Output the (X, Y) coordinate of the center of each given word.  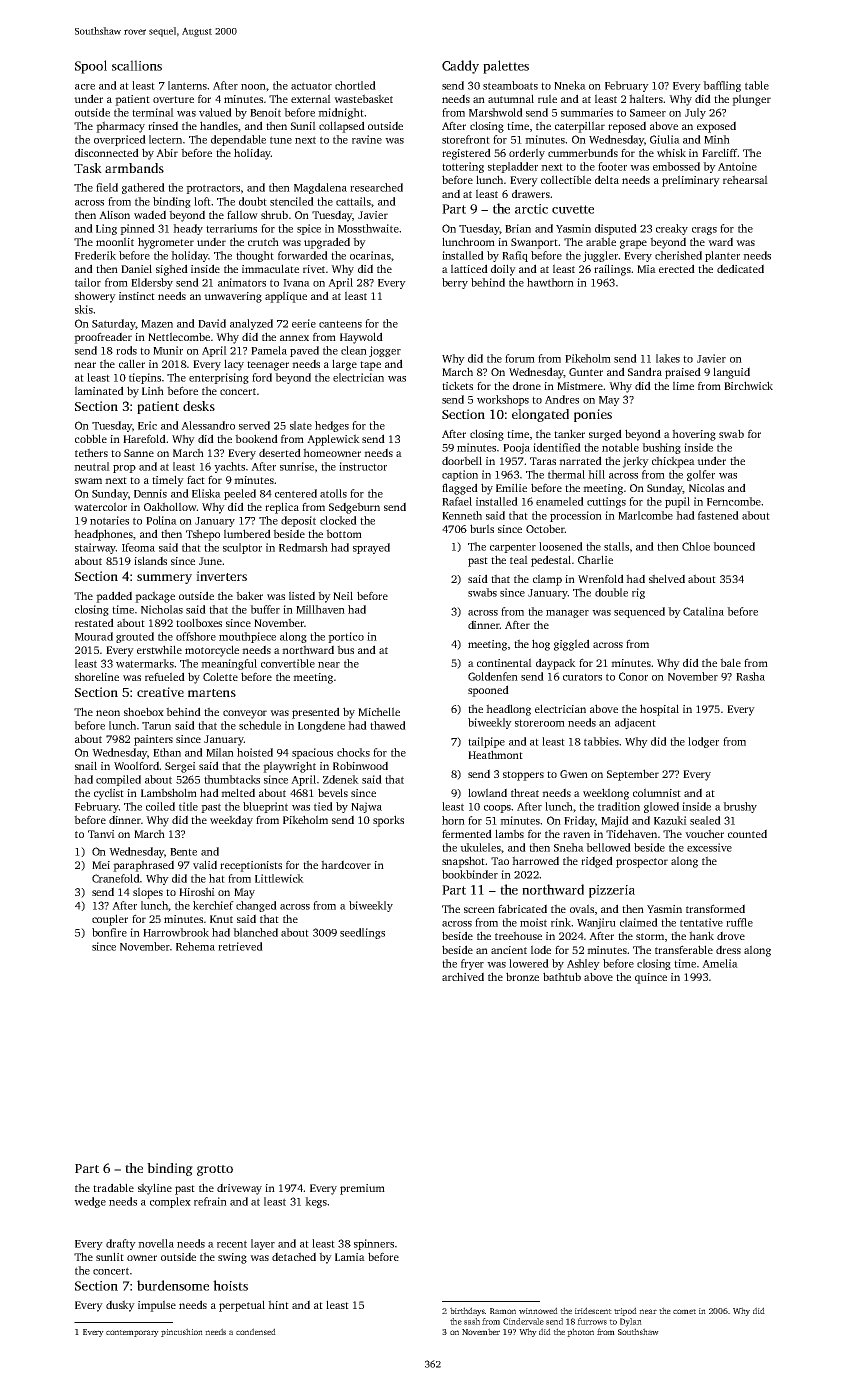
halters (646, 98)
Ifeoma (138, 547)
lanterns (187, 85)
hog (541, 645)
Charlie (595, 559)
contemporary (132, 1333)
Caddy (460, 67)
